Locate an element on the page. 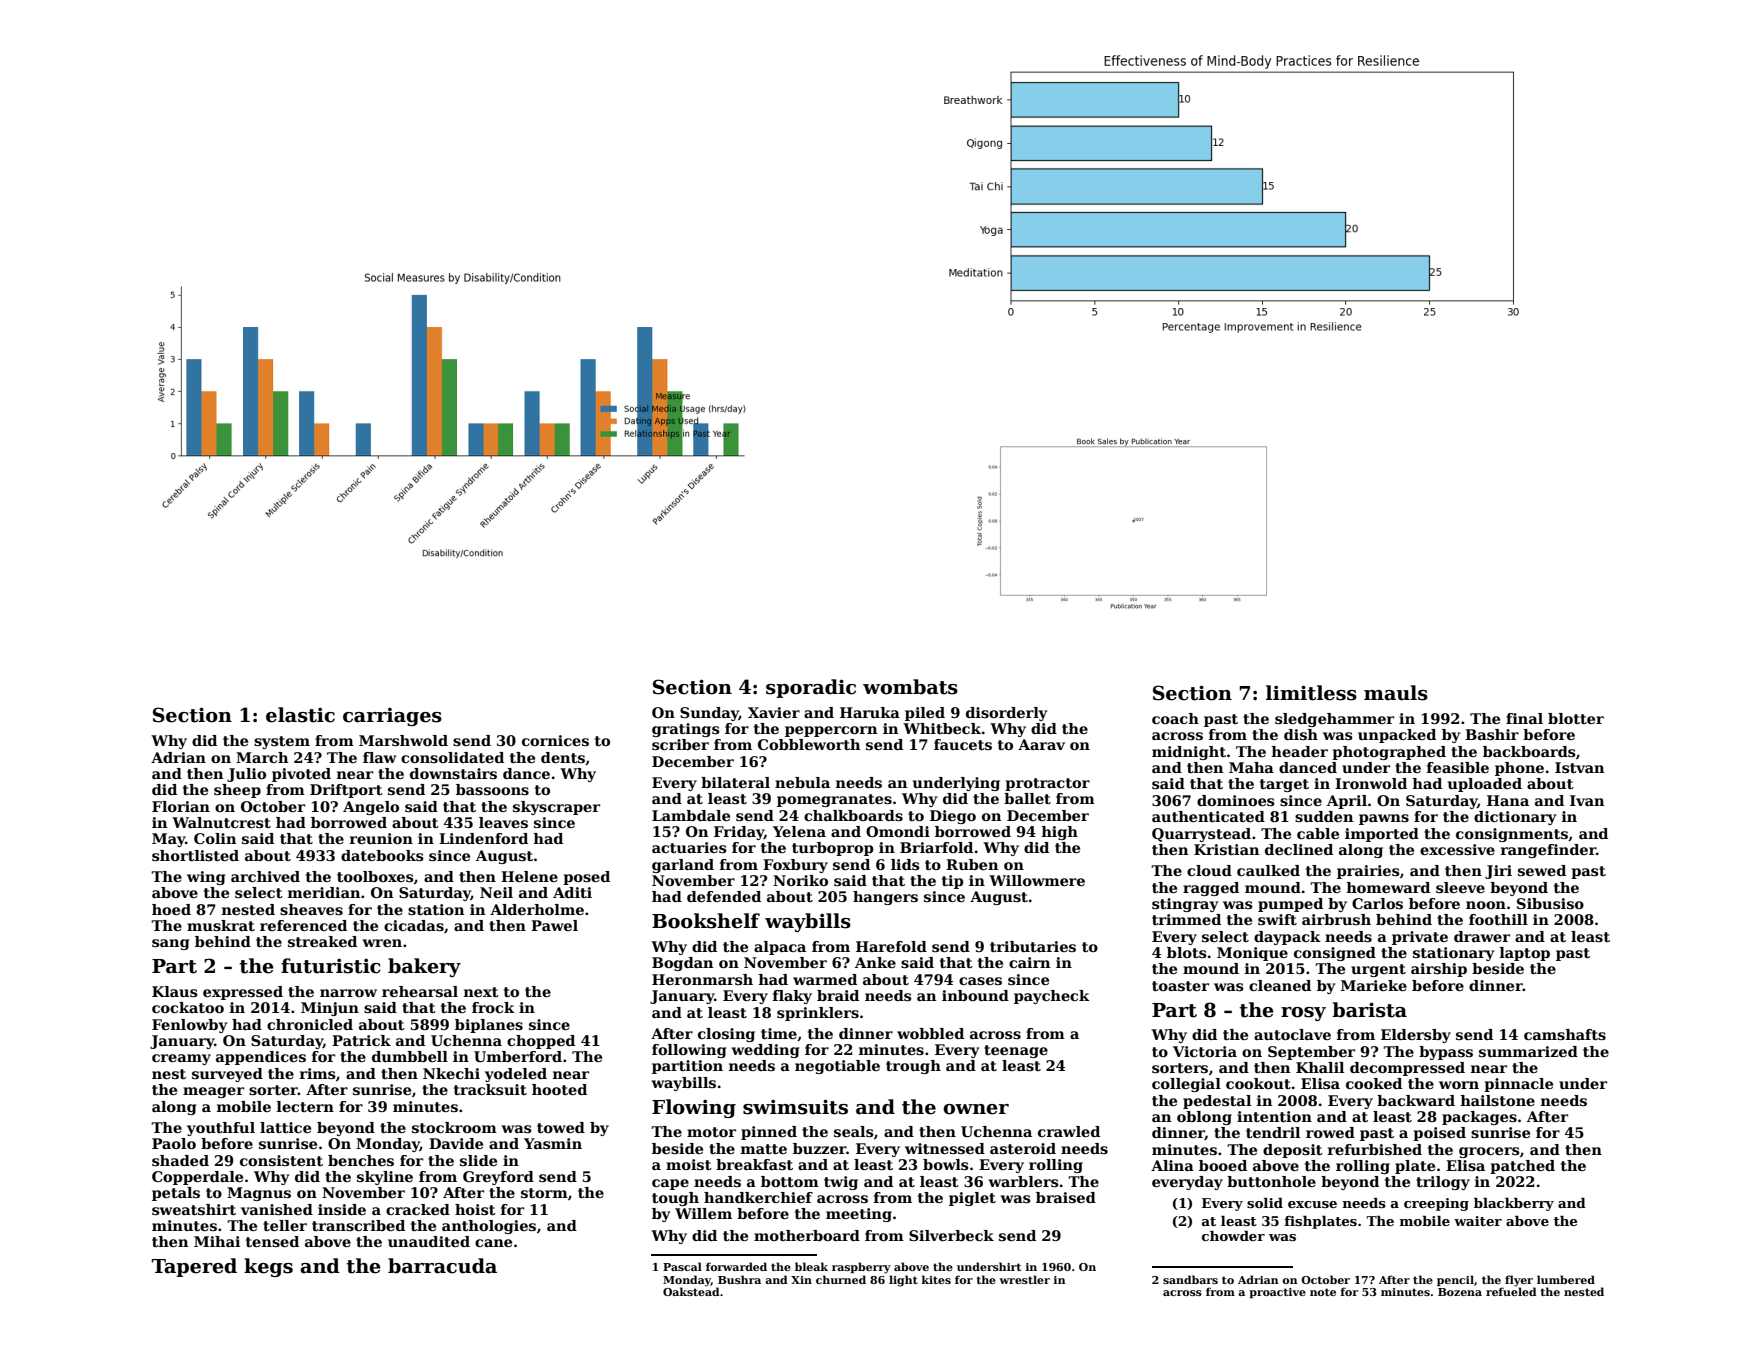  defended is located at coordinates (724, 896).
